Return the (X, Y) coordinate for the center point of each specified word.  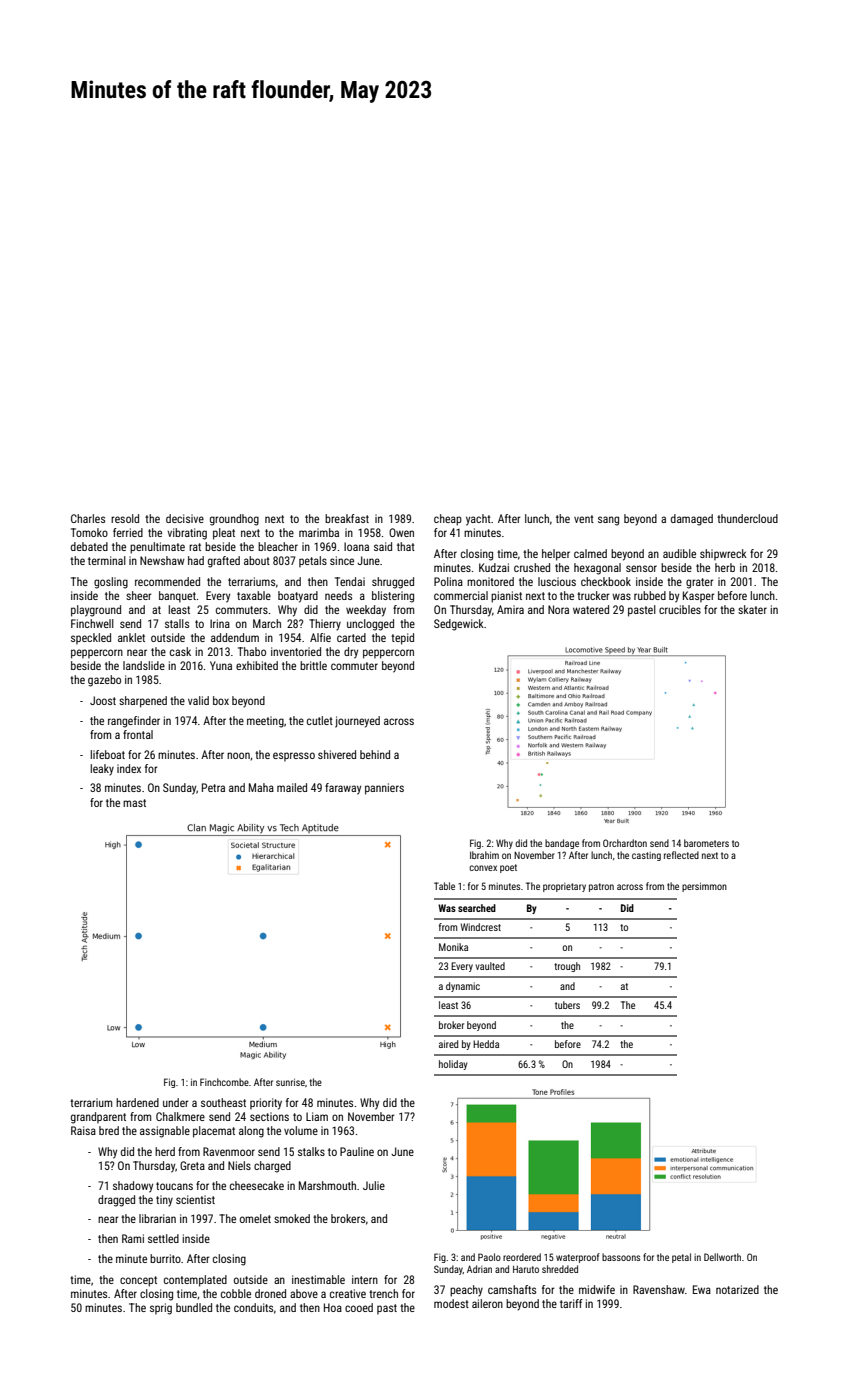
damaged (692, 520)
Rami (133, 1238)
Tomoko (89, 532)
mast (134, 803)
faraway (343, 789)
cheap (448, 520)
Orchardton (625, 843)
